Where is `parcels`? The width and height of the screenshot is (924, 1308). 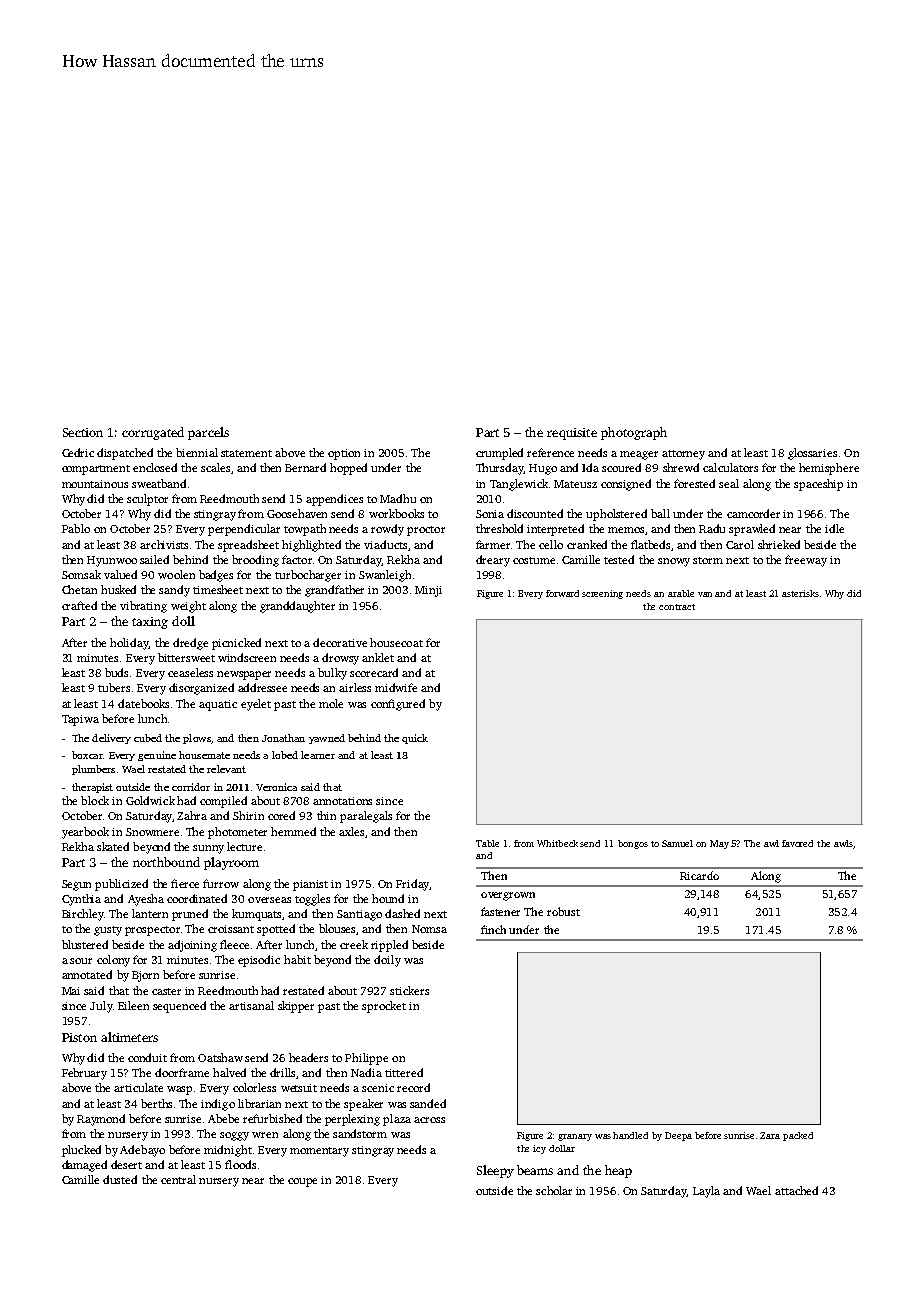
parcels is located at coordinates (208, 433).
